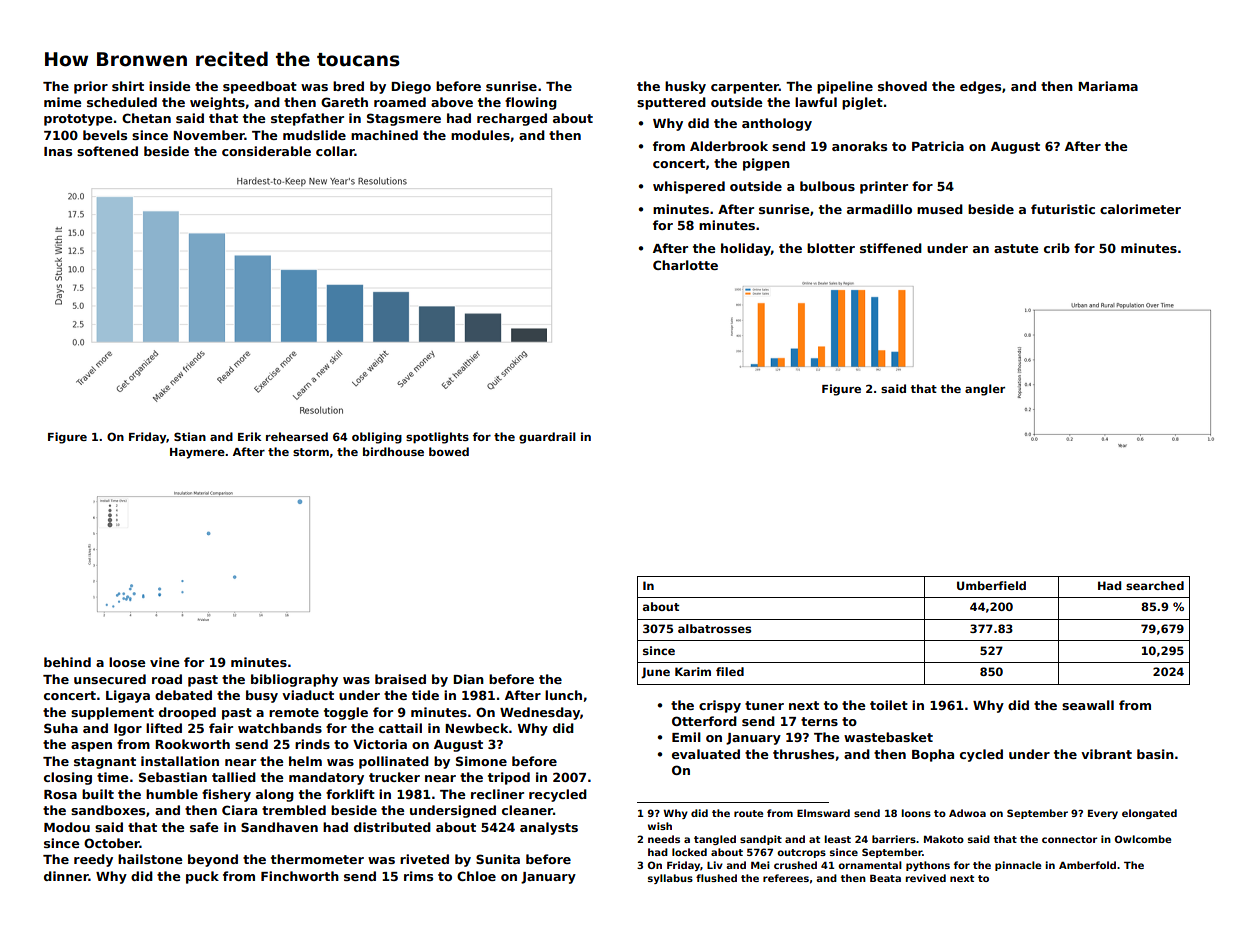 This page has width=1233, height=952. Describe the element at coordinates (311, 452) in the page. I see `storm` at that location.
